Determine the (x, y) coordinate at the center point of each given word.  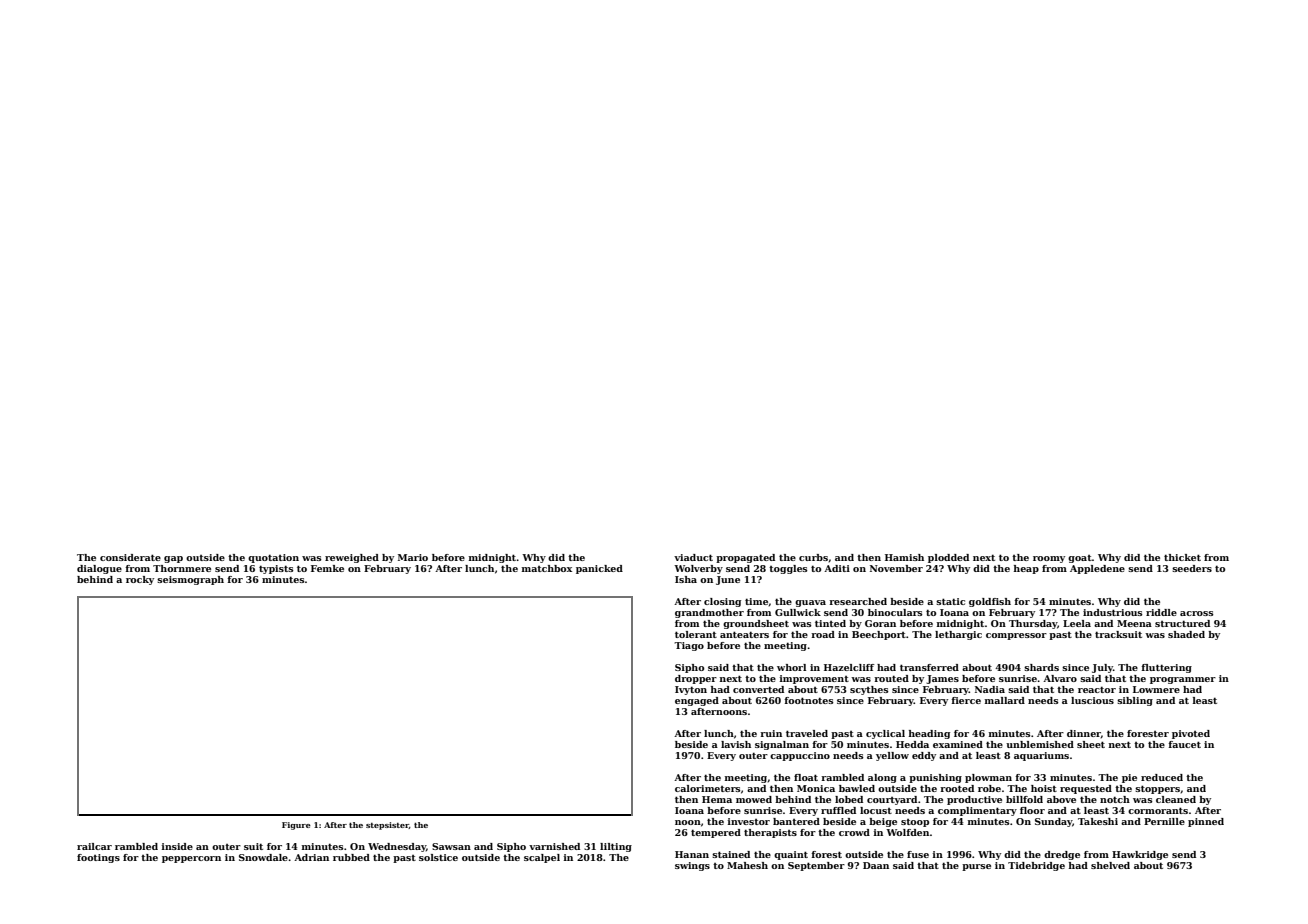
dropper (696, 679)
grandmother (709, 613)
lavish (736, 744)
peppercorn (191, 859)
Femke (327, 568)
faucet (1184, 744)
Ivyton (691, 690)
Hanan (692, 854)
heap (1026, 569)
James (942, 679)
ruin (771, 733)
